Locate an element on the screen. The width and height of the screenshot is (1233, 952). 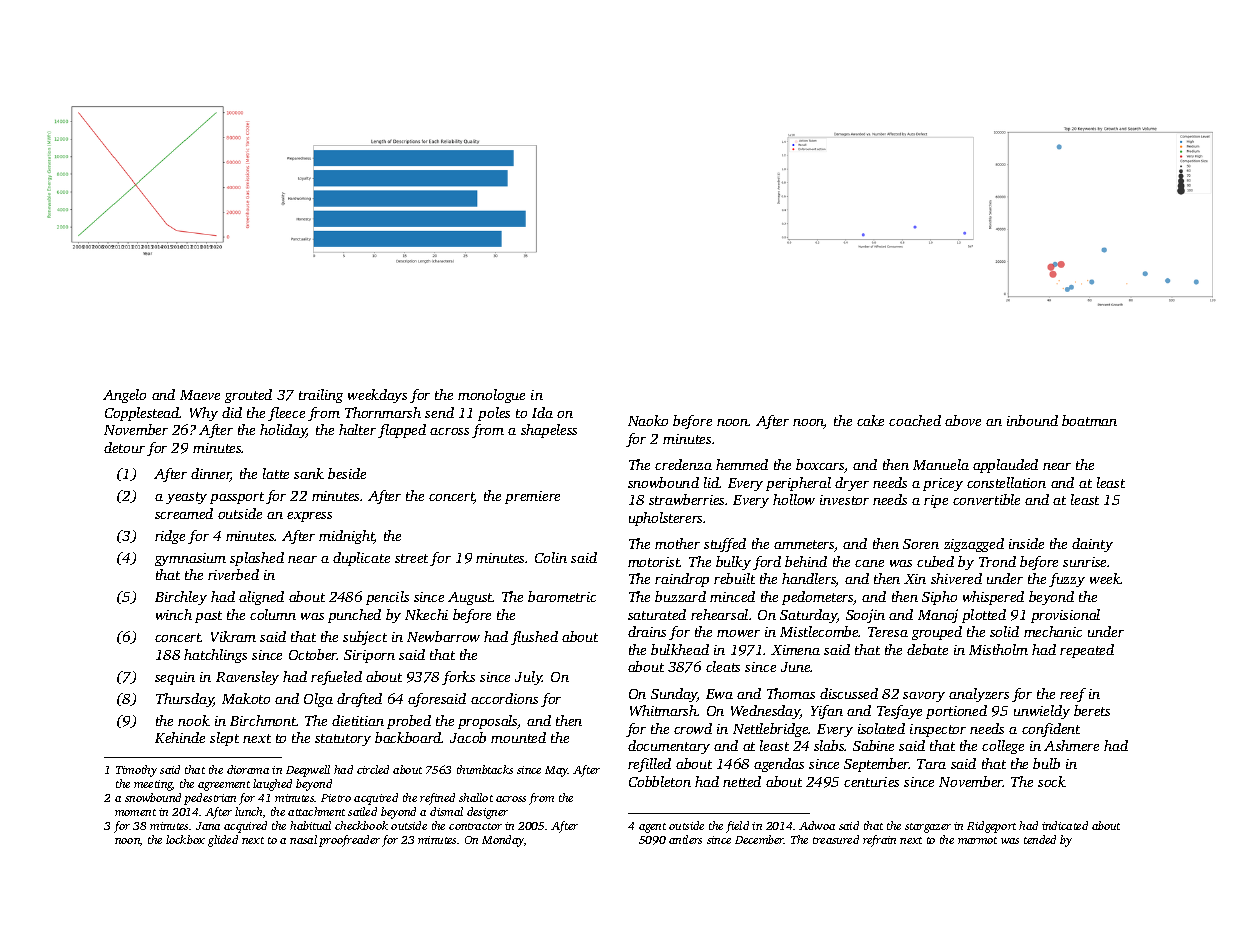
Angelo is located at coordinates (124, 396).
